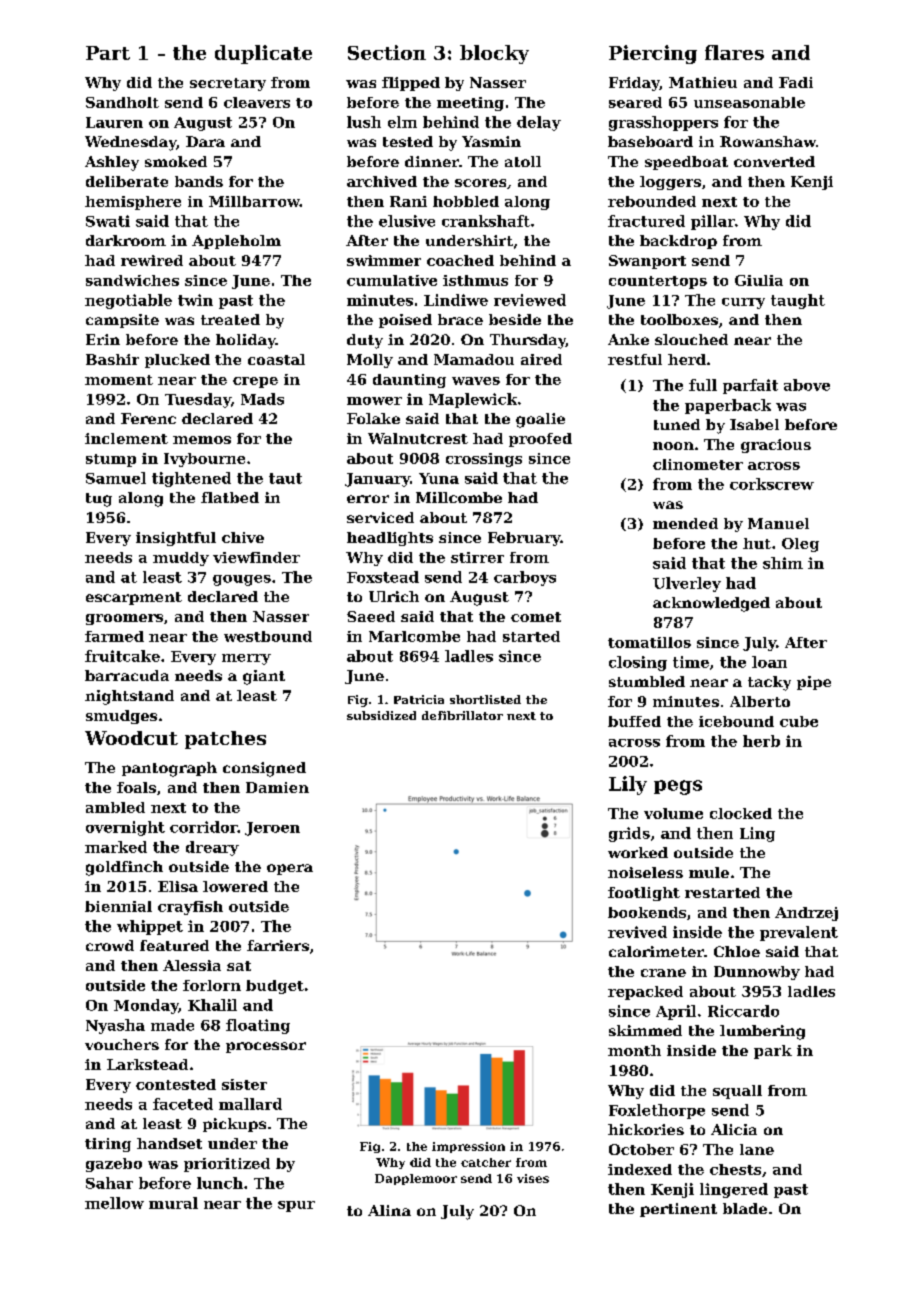 The height and width of the document is (1308, 924). I want to click on carboys, so click(525, 578).
